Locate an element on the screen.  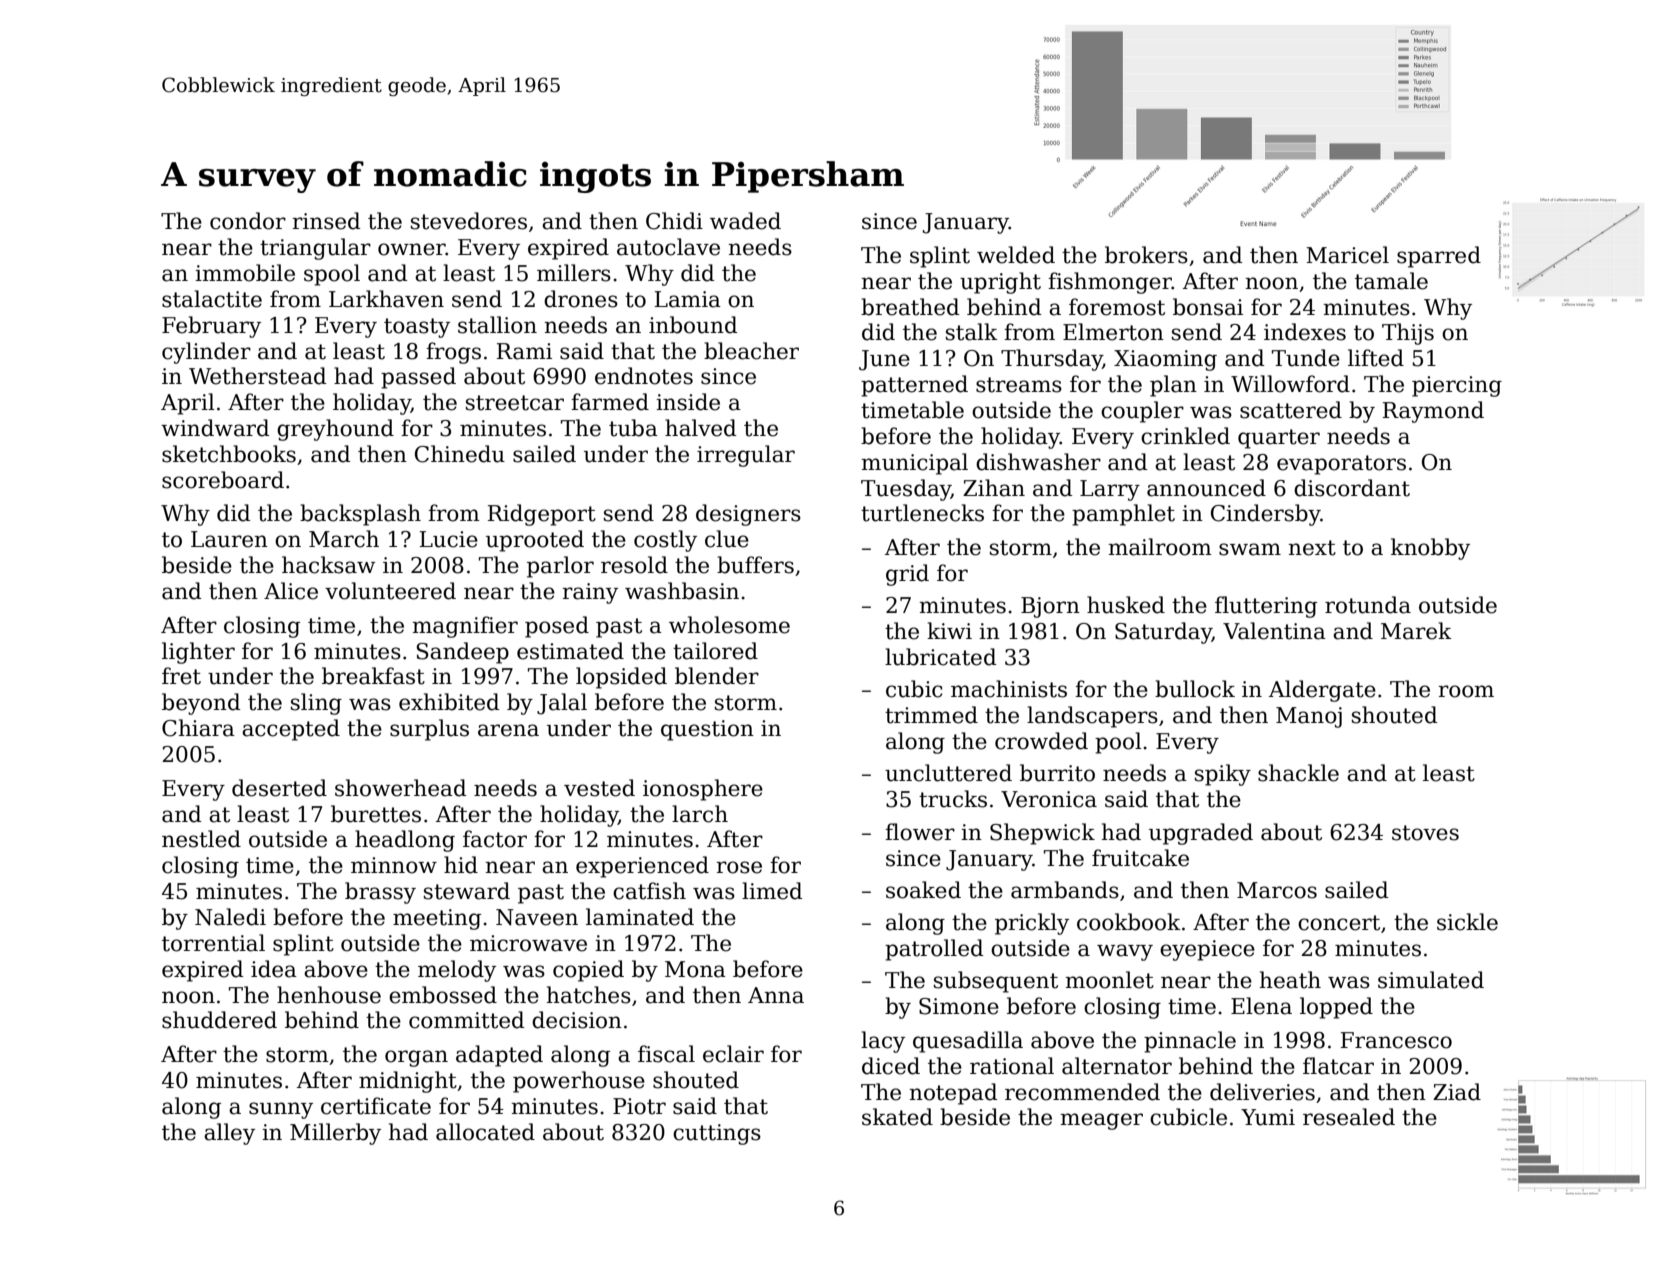
breathed is located at coordinates (910, 307).
